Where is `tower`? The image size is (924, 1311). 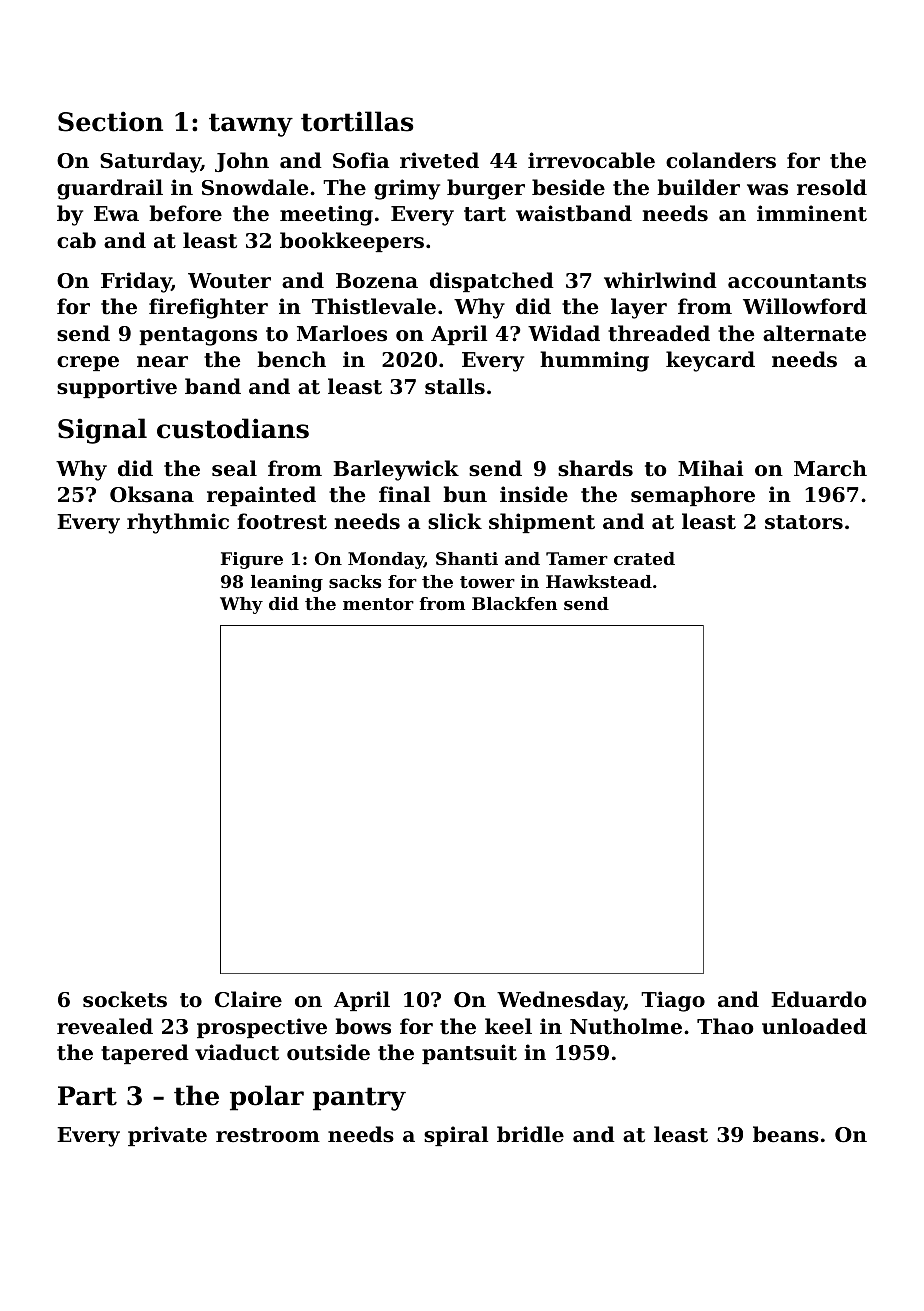 tower is located at coordinates (487, 582).
